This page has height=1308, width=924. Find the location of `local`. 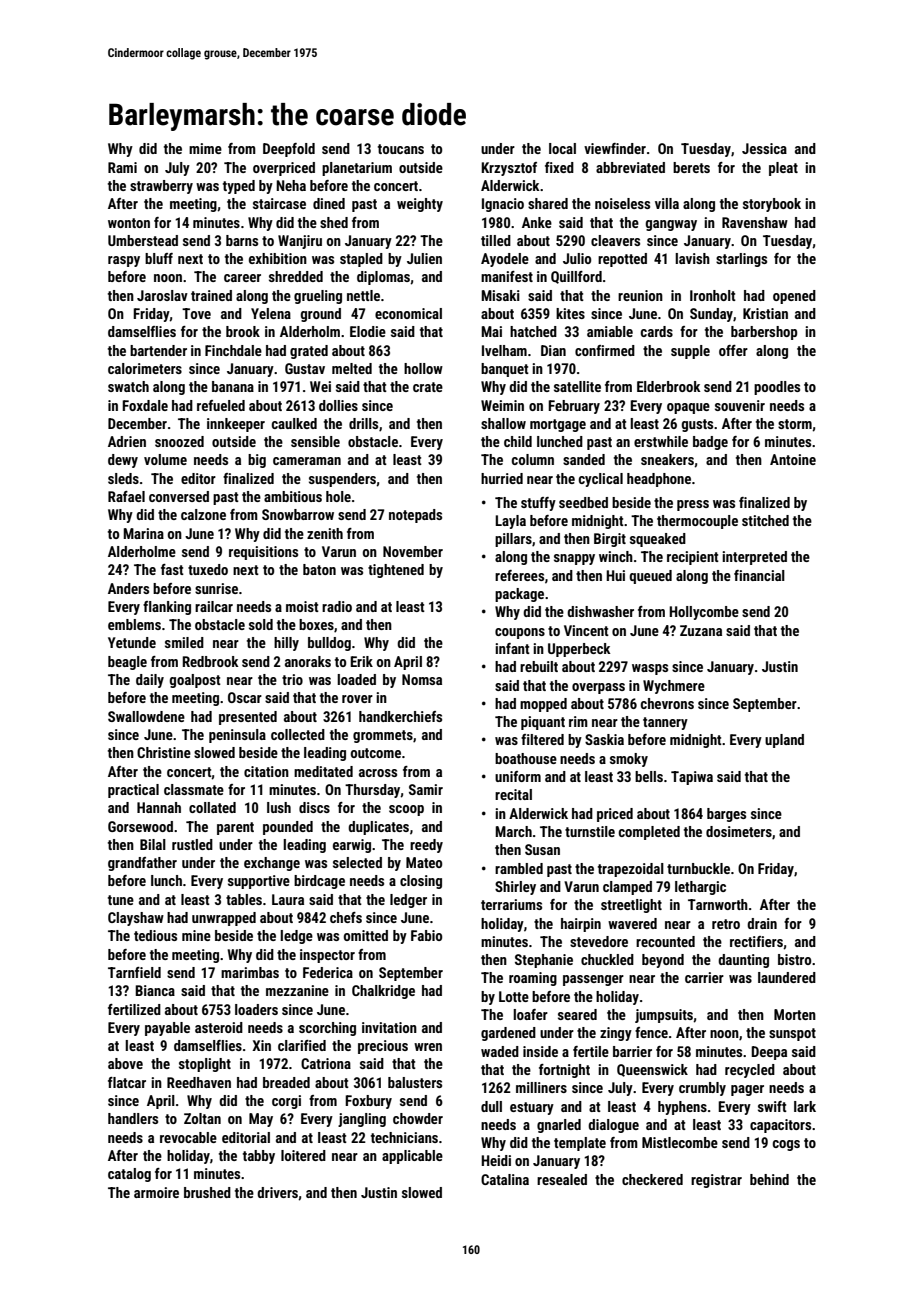

local is located at coordinates (562, 148).
